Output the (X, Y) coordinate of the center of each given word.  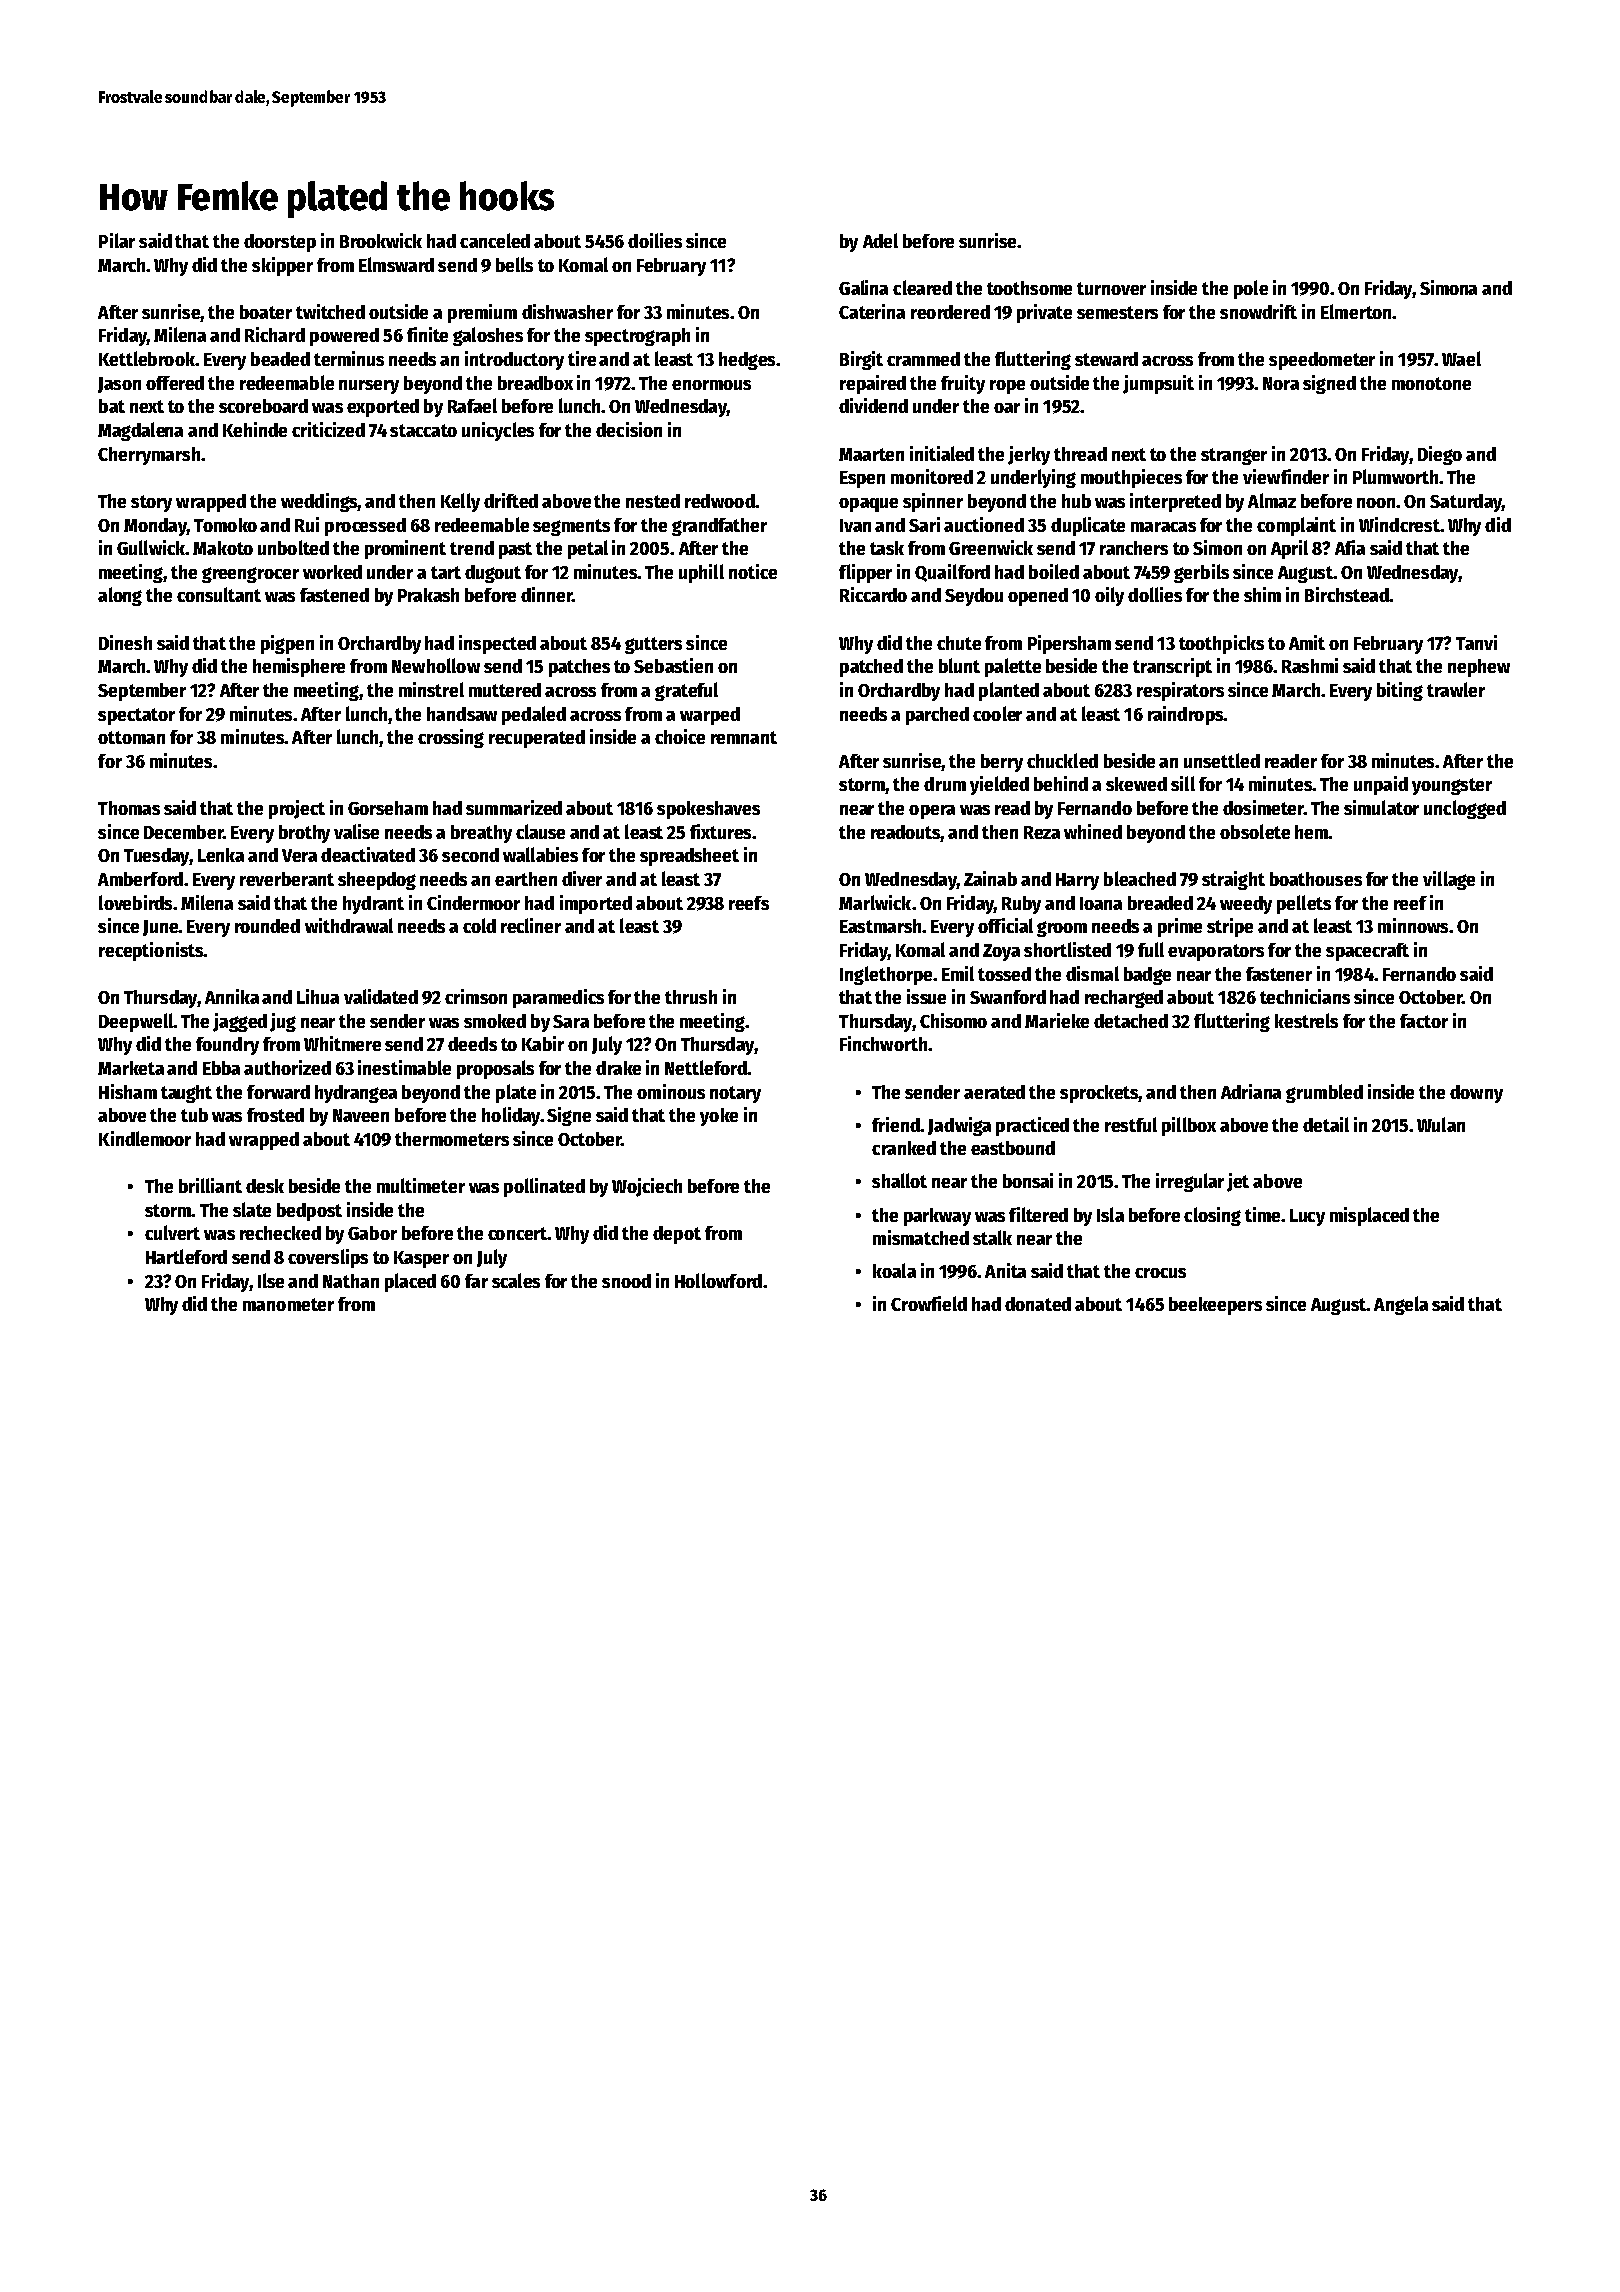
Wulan (1441, 1124)
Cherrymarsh (149, 456)
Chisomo (953, 1020)
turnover (1111, 288)
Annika (232, 996)
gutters (653, 645)
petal (588, 549)
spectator (136, 716)
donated (1038, 1304)
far (476, 1281)
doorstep (280, 243)
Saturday (1466, 503)
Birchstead (1347, 594)
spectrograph (637, 337)
